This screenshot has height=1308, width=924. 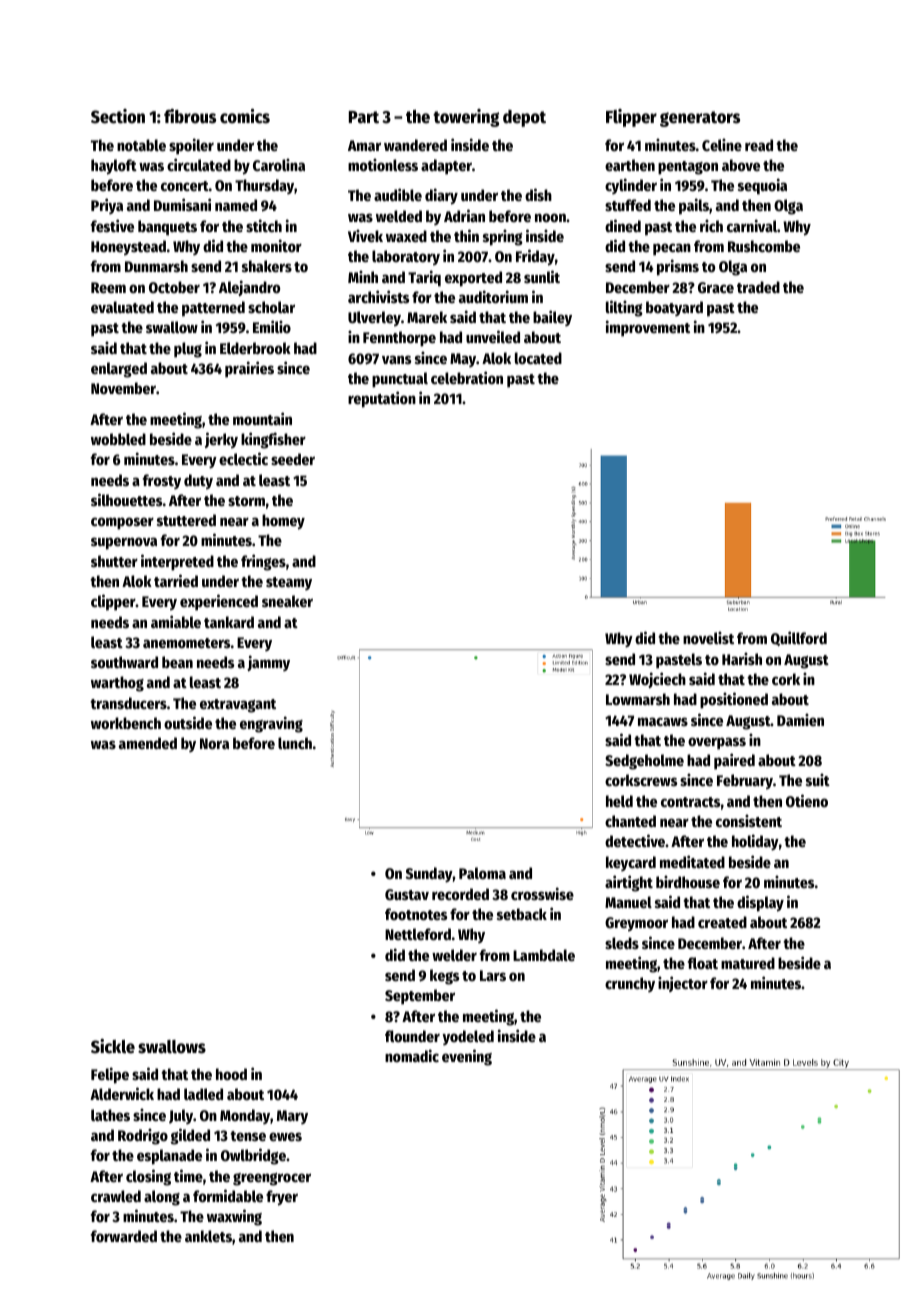 What do you see at coordinates (799, 638) in the screenshot?
I see `Quillford` at bounding box center [799, 638].
